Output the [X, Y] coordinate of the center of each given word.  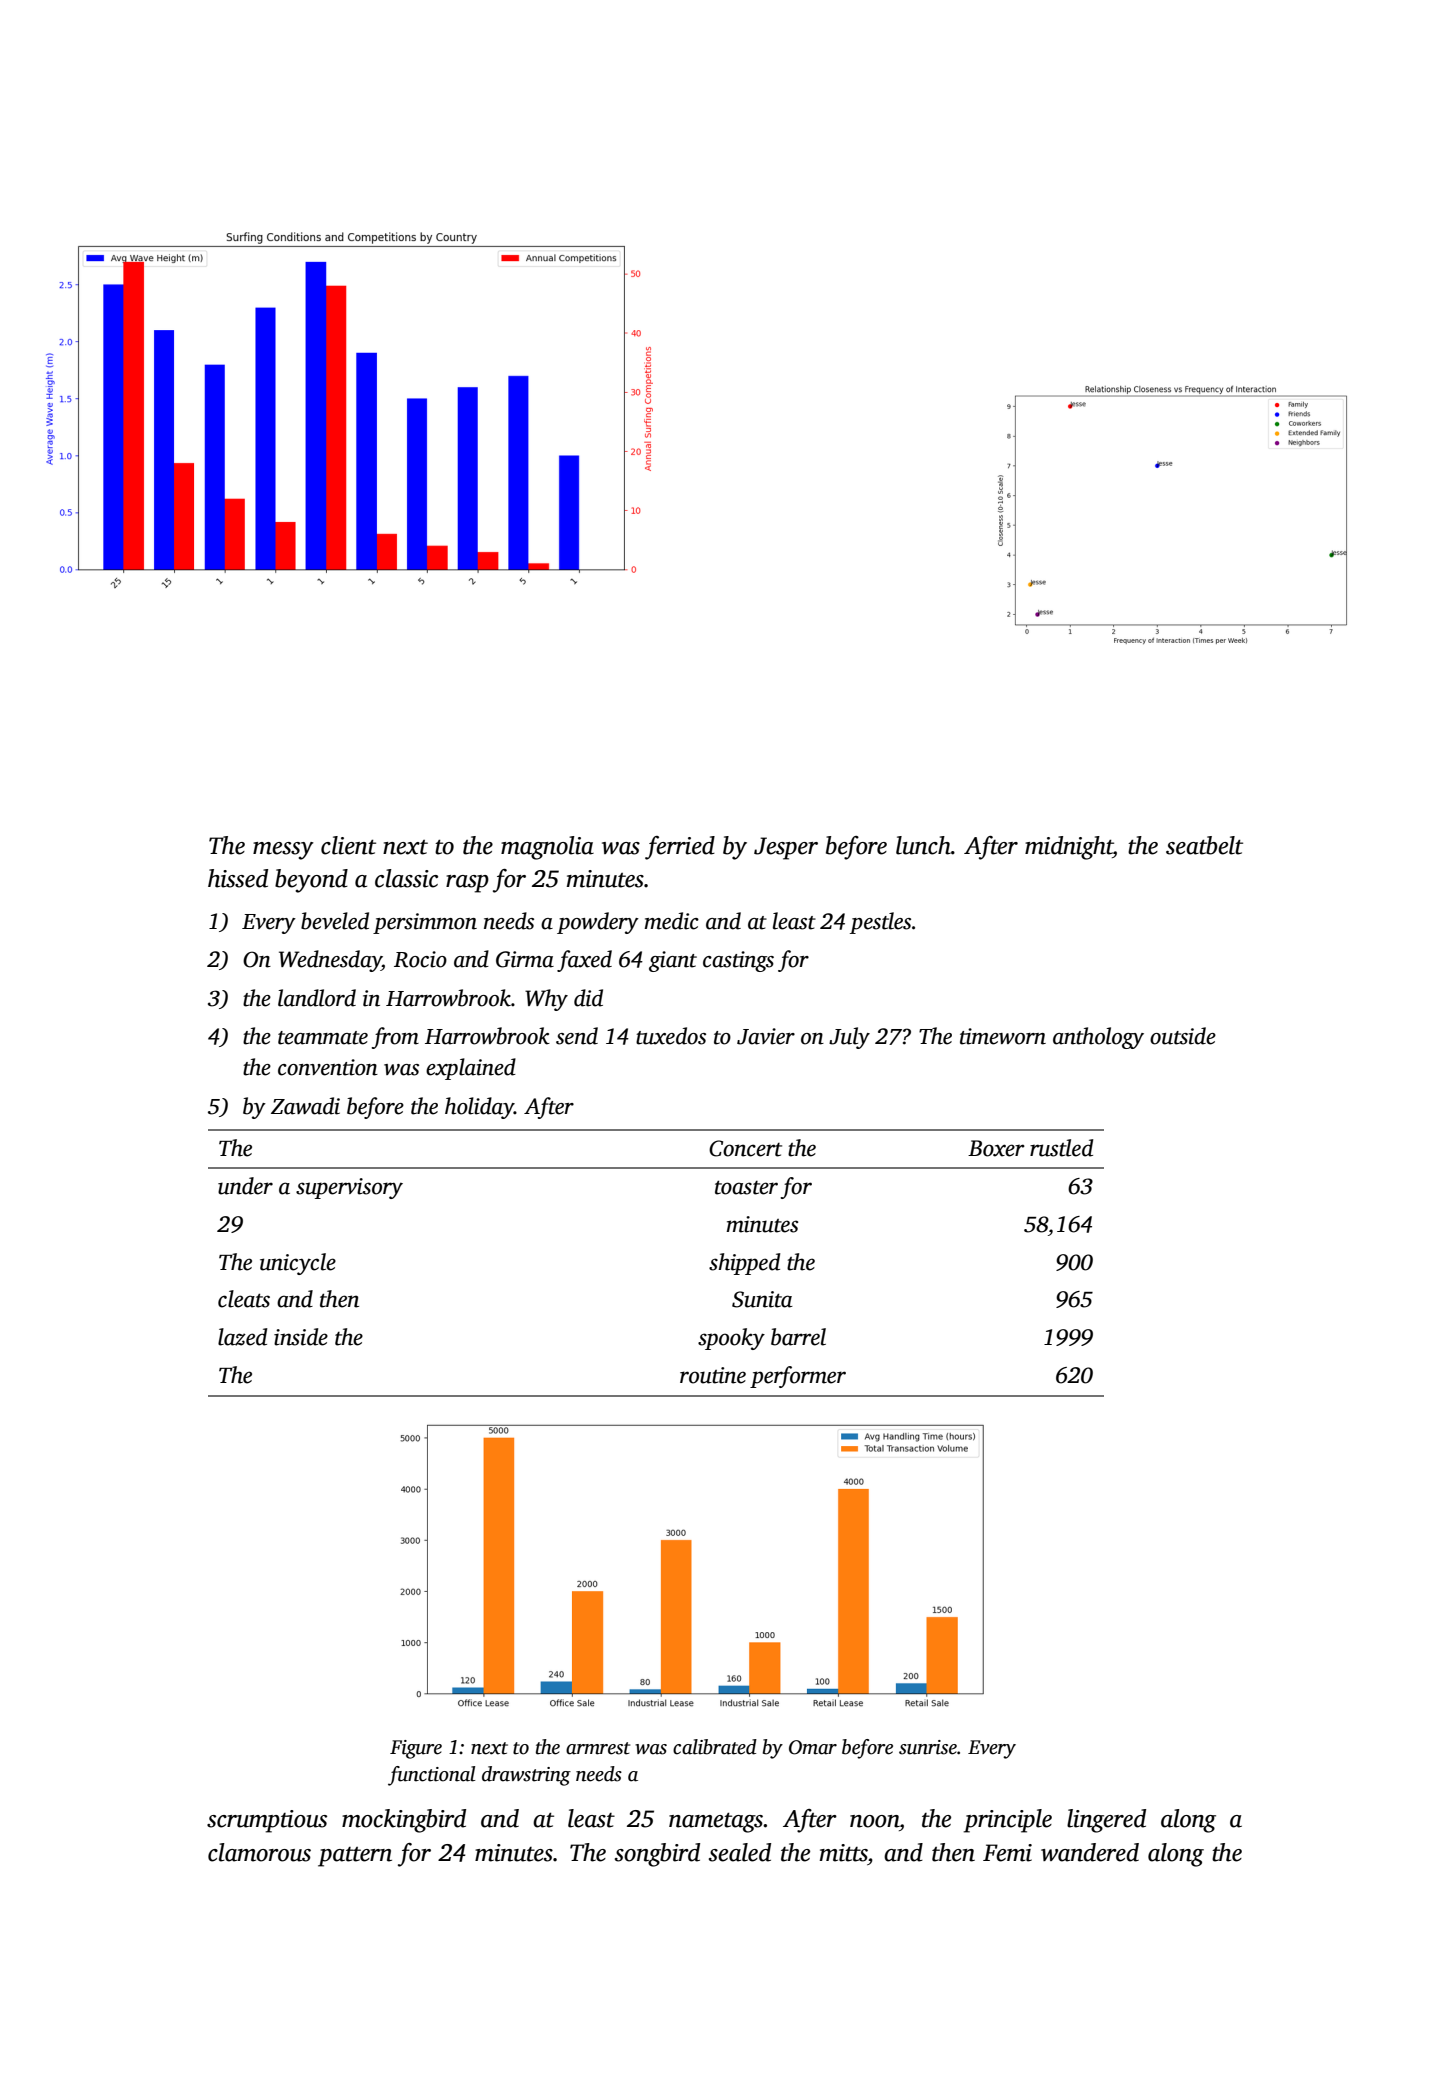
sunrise [928, 1747]
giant [673, 961]
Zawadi [305, 1106]
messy [283, 851]
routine [713, 1375]
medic [671, 921]
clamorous [259, 1852]
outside [1183, 1036]
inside [301, 1337]
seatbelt [1204, 845]
